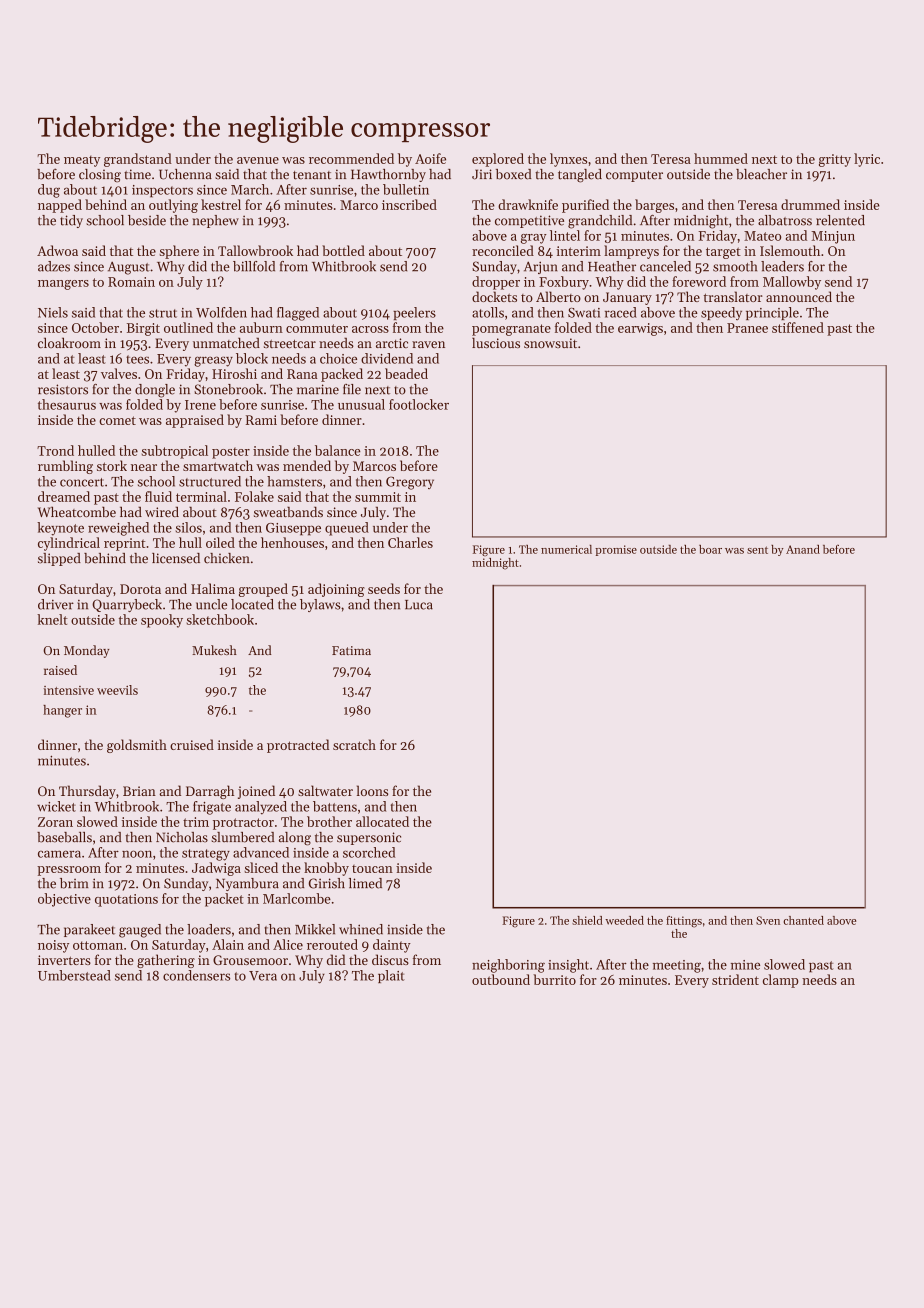 The image size is (924, 1308). What do you see at coordinates (60, 206) in the screenshot?
I see `napped` at bounding box center [60, 206].
